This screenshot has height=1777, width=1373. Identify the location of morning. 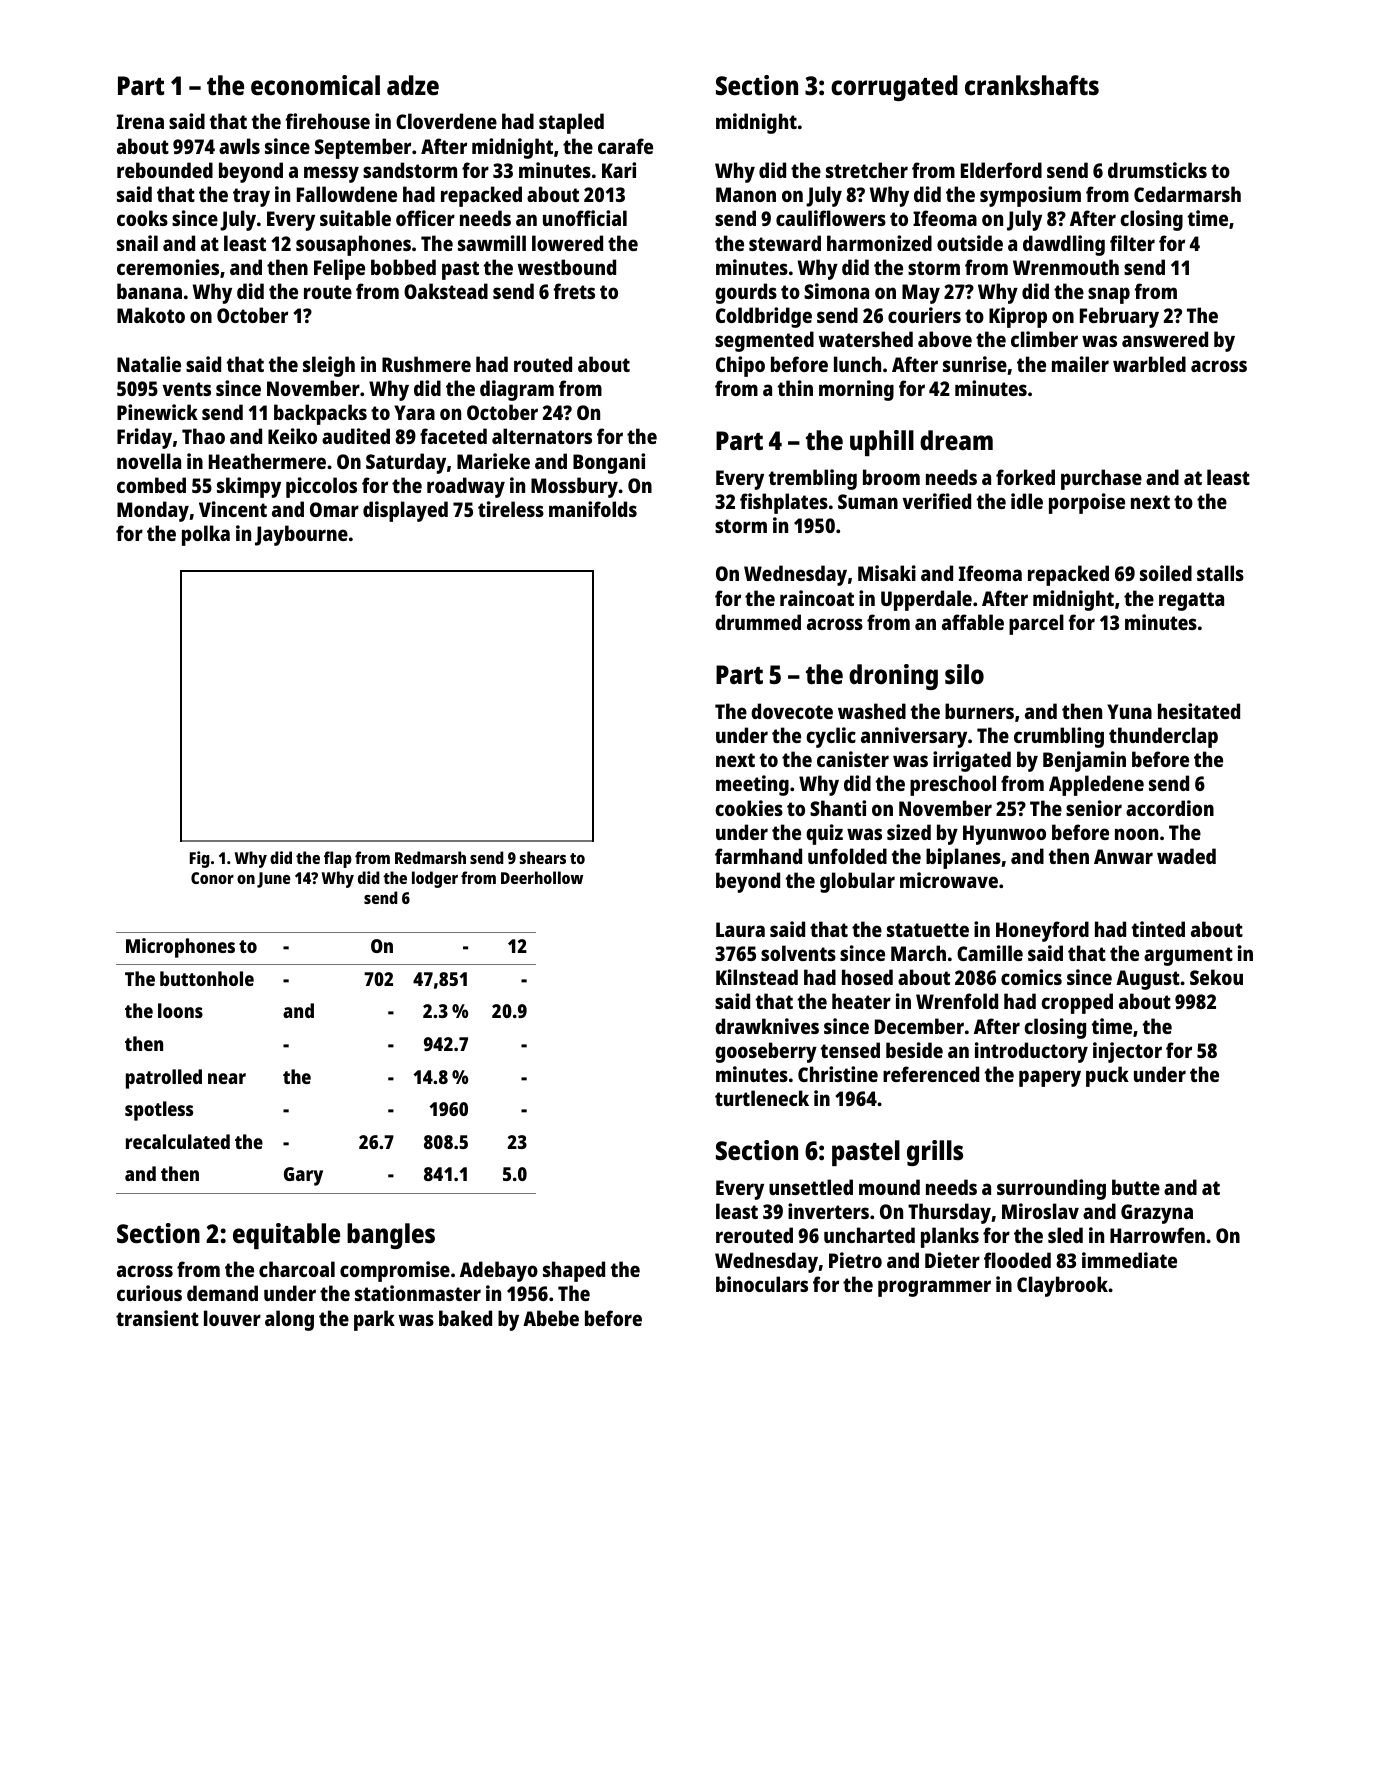
(856, 390).
